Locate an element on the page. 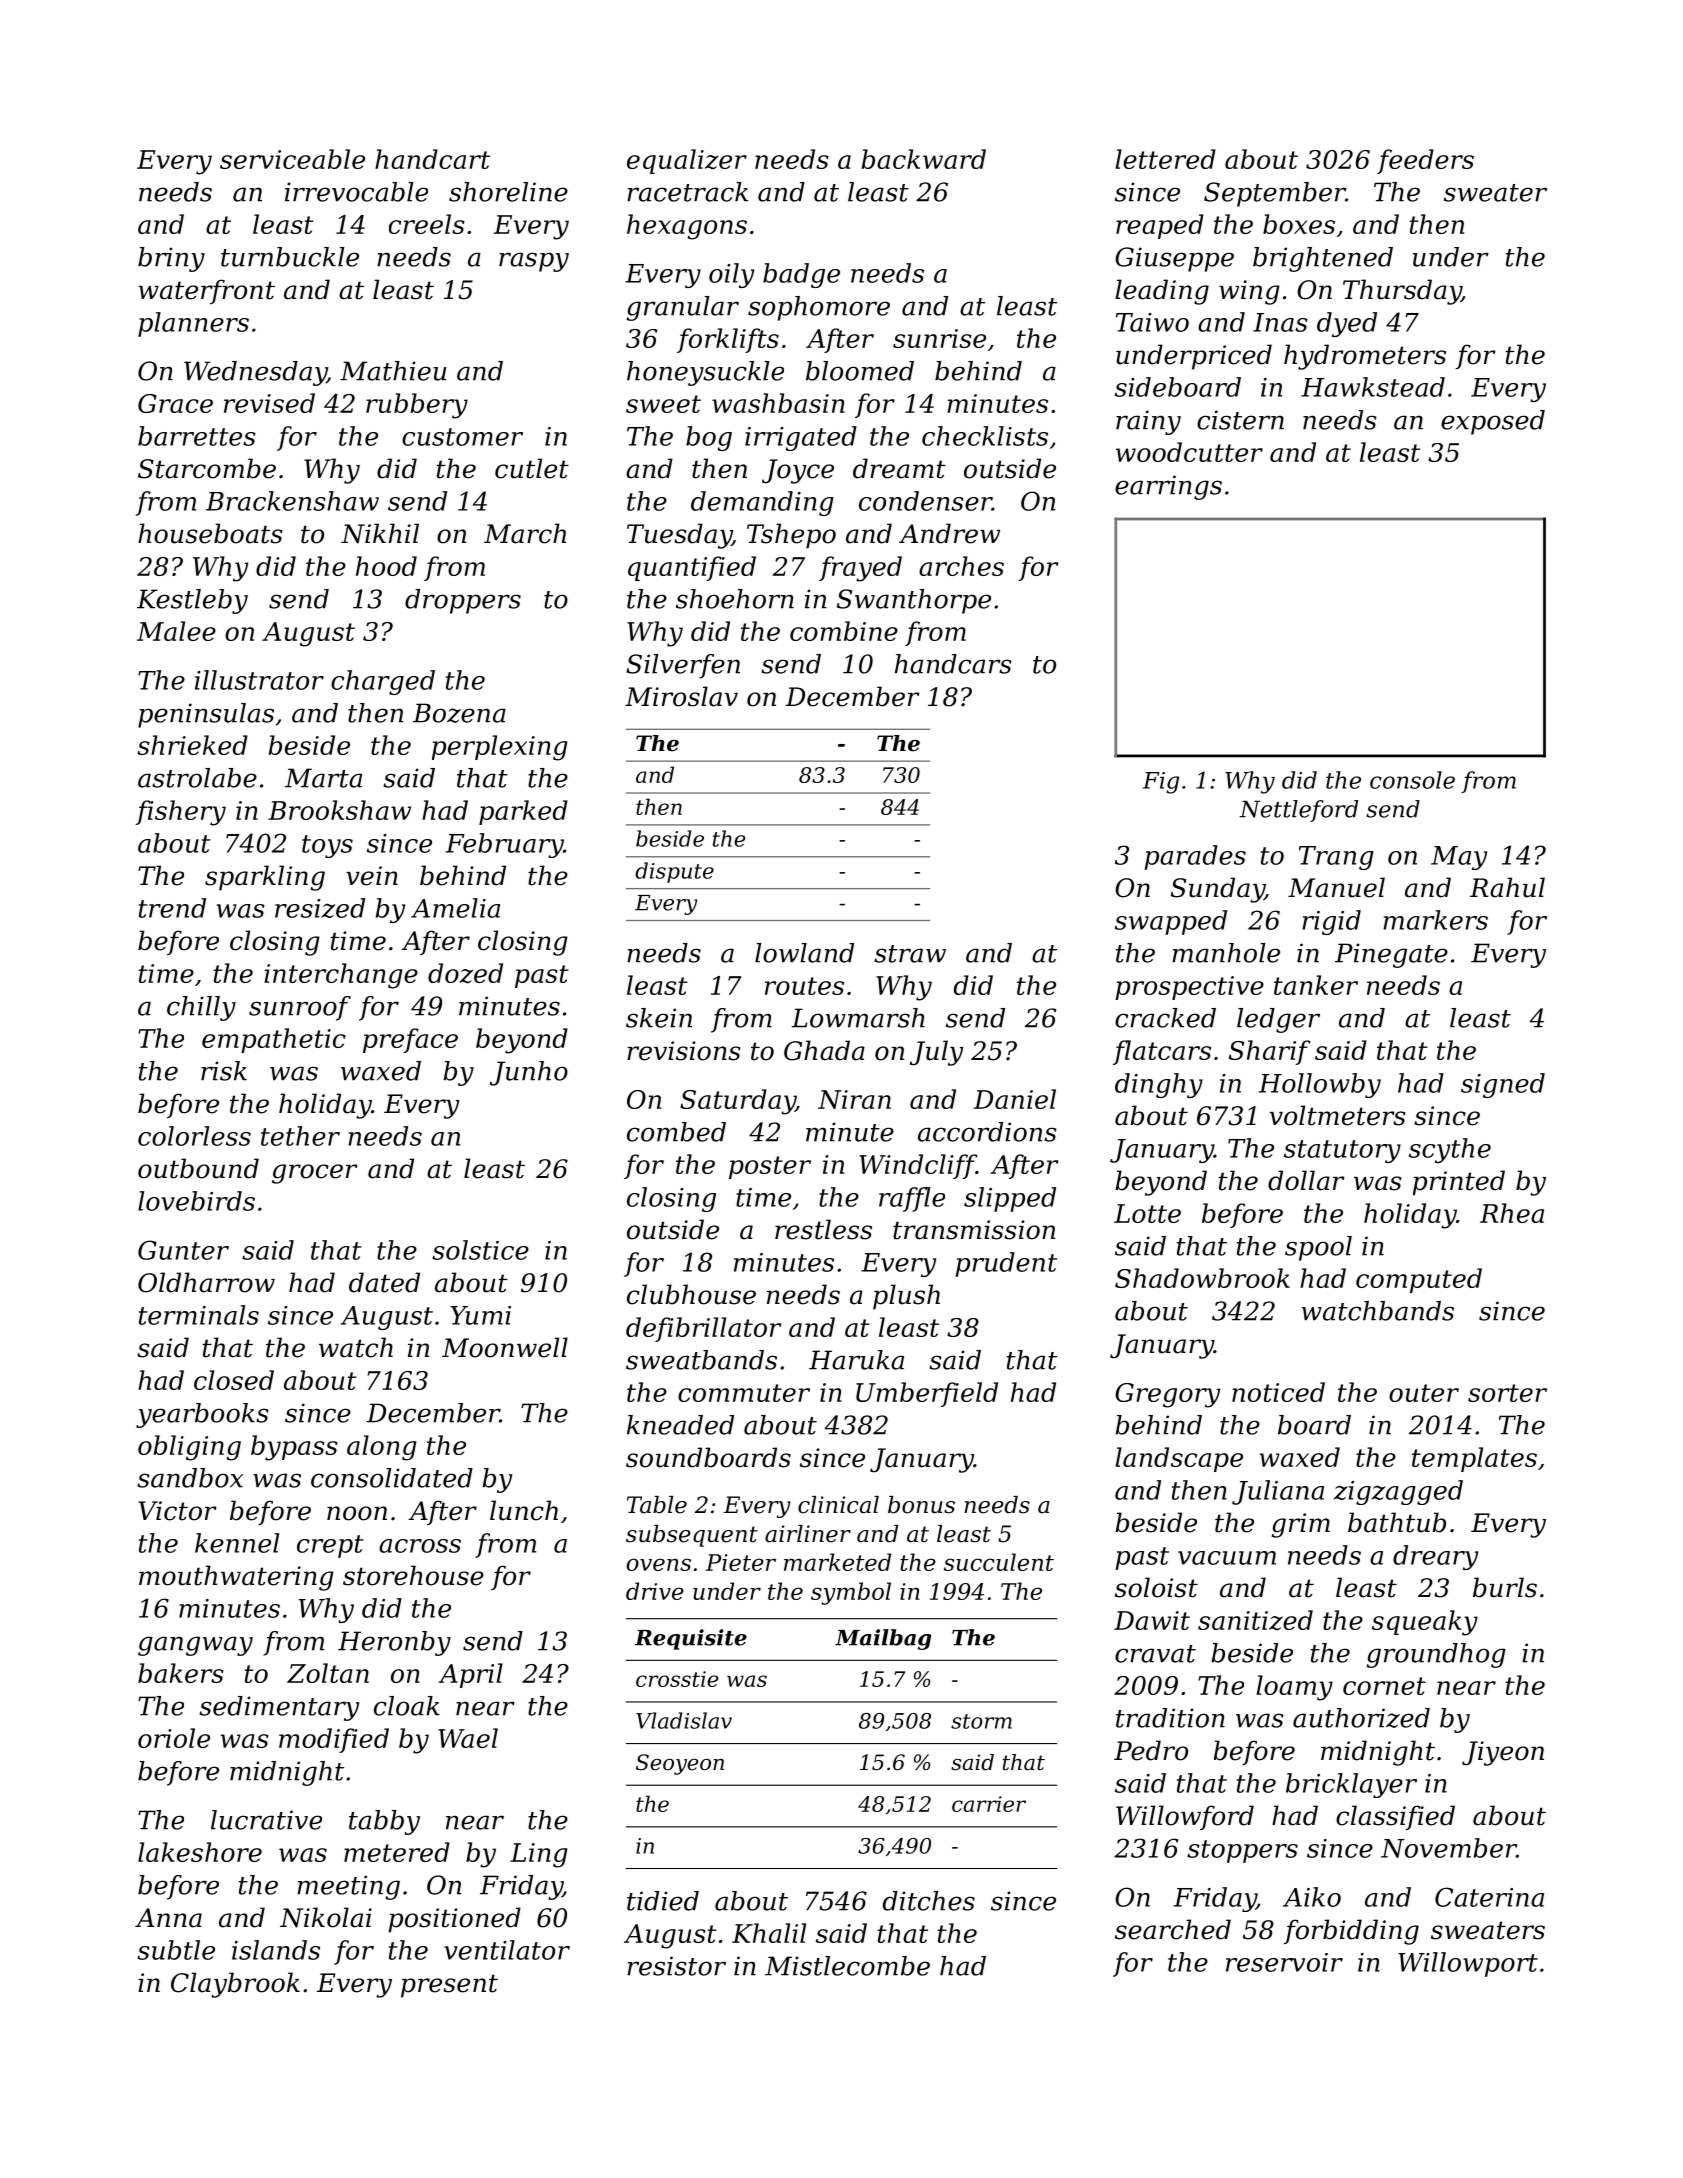  slipped is located at coordinates (1010, 1199).
